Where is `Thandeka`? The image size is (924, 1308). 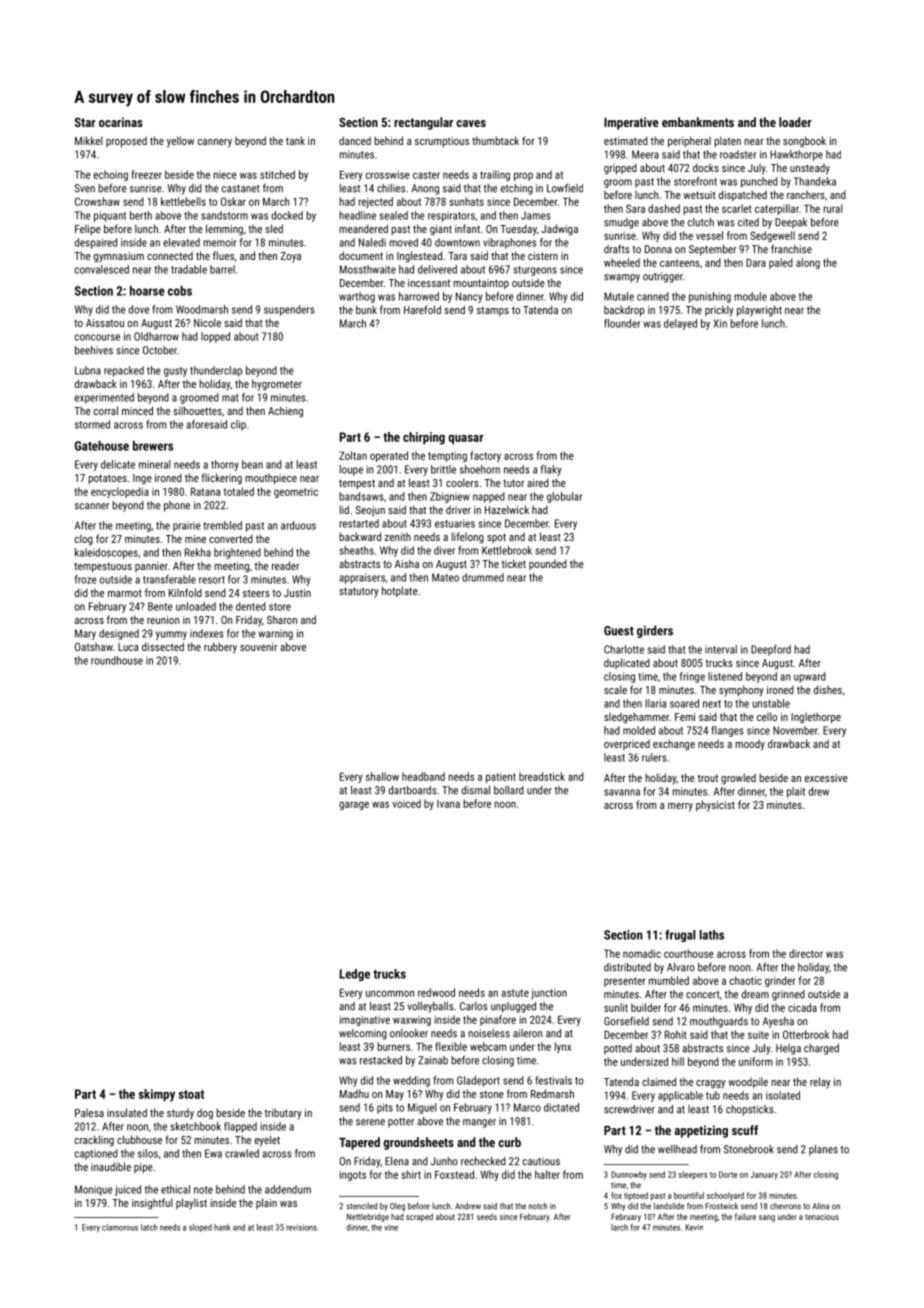
Thandeka is located at coordinates (815, 181).
